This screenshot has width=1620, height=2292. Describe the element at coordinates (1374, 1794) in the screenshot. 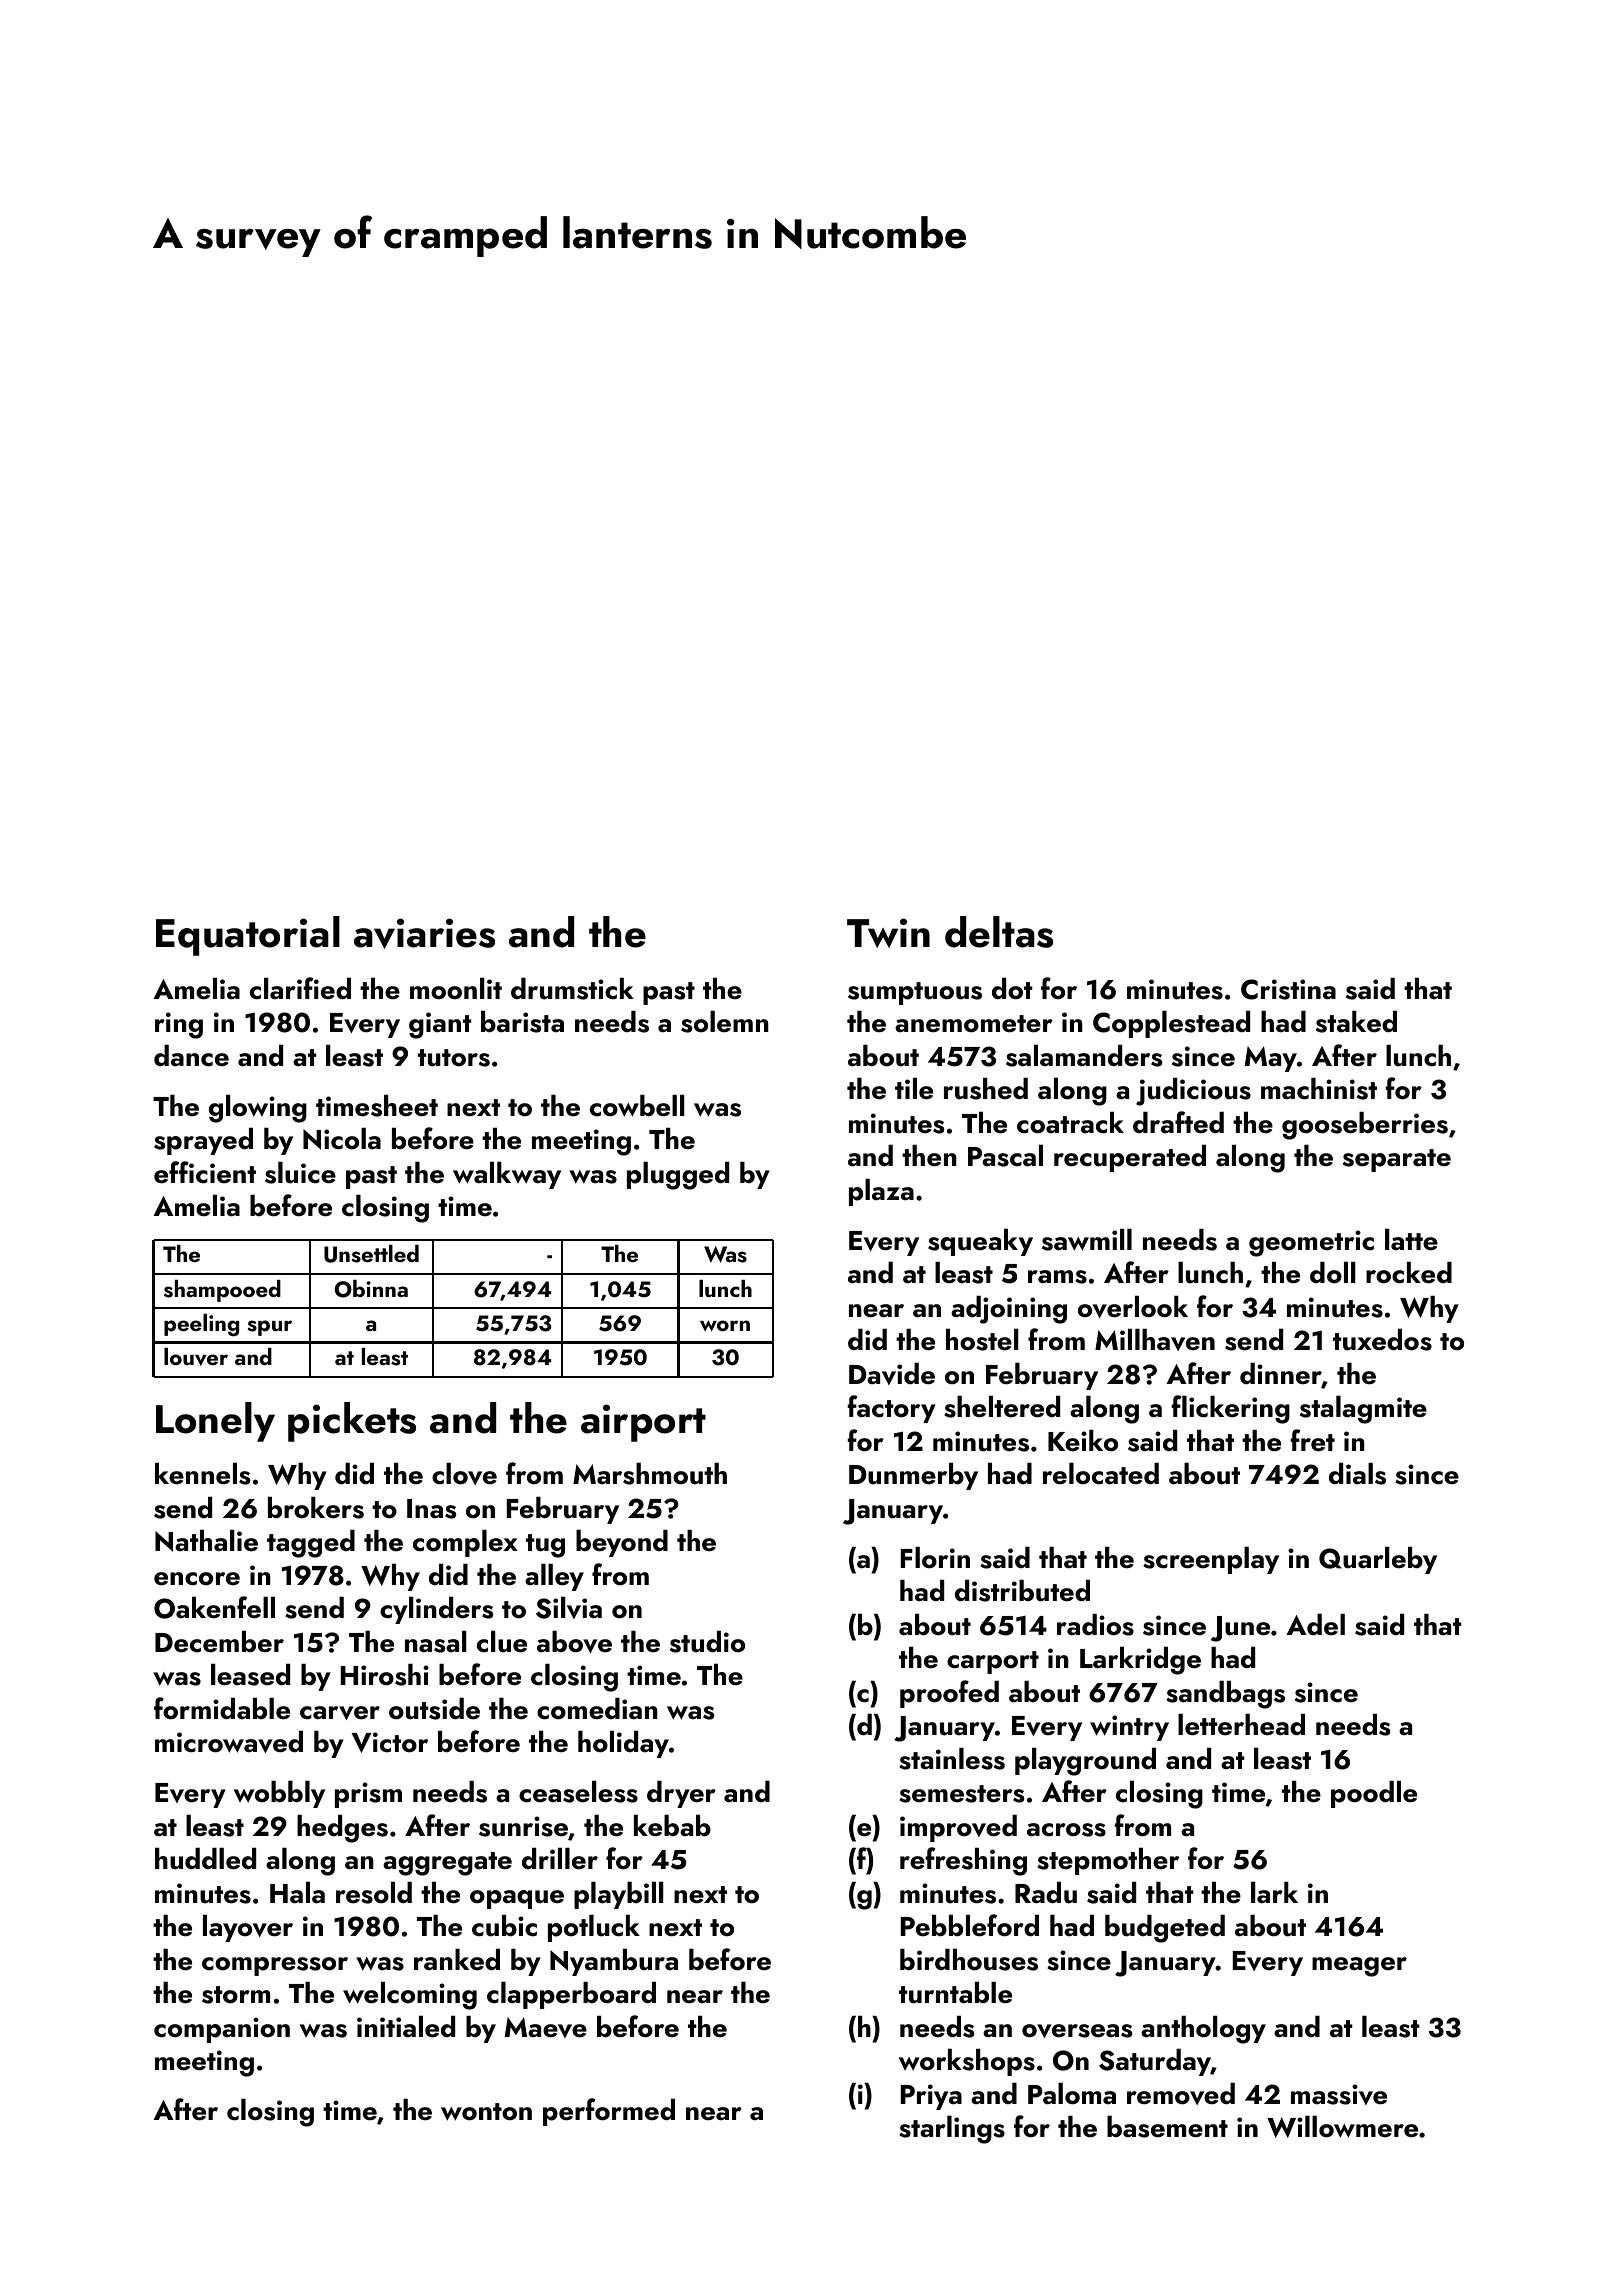

I see `poodle` at that location.
